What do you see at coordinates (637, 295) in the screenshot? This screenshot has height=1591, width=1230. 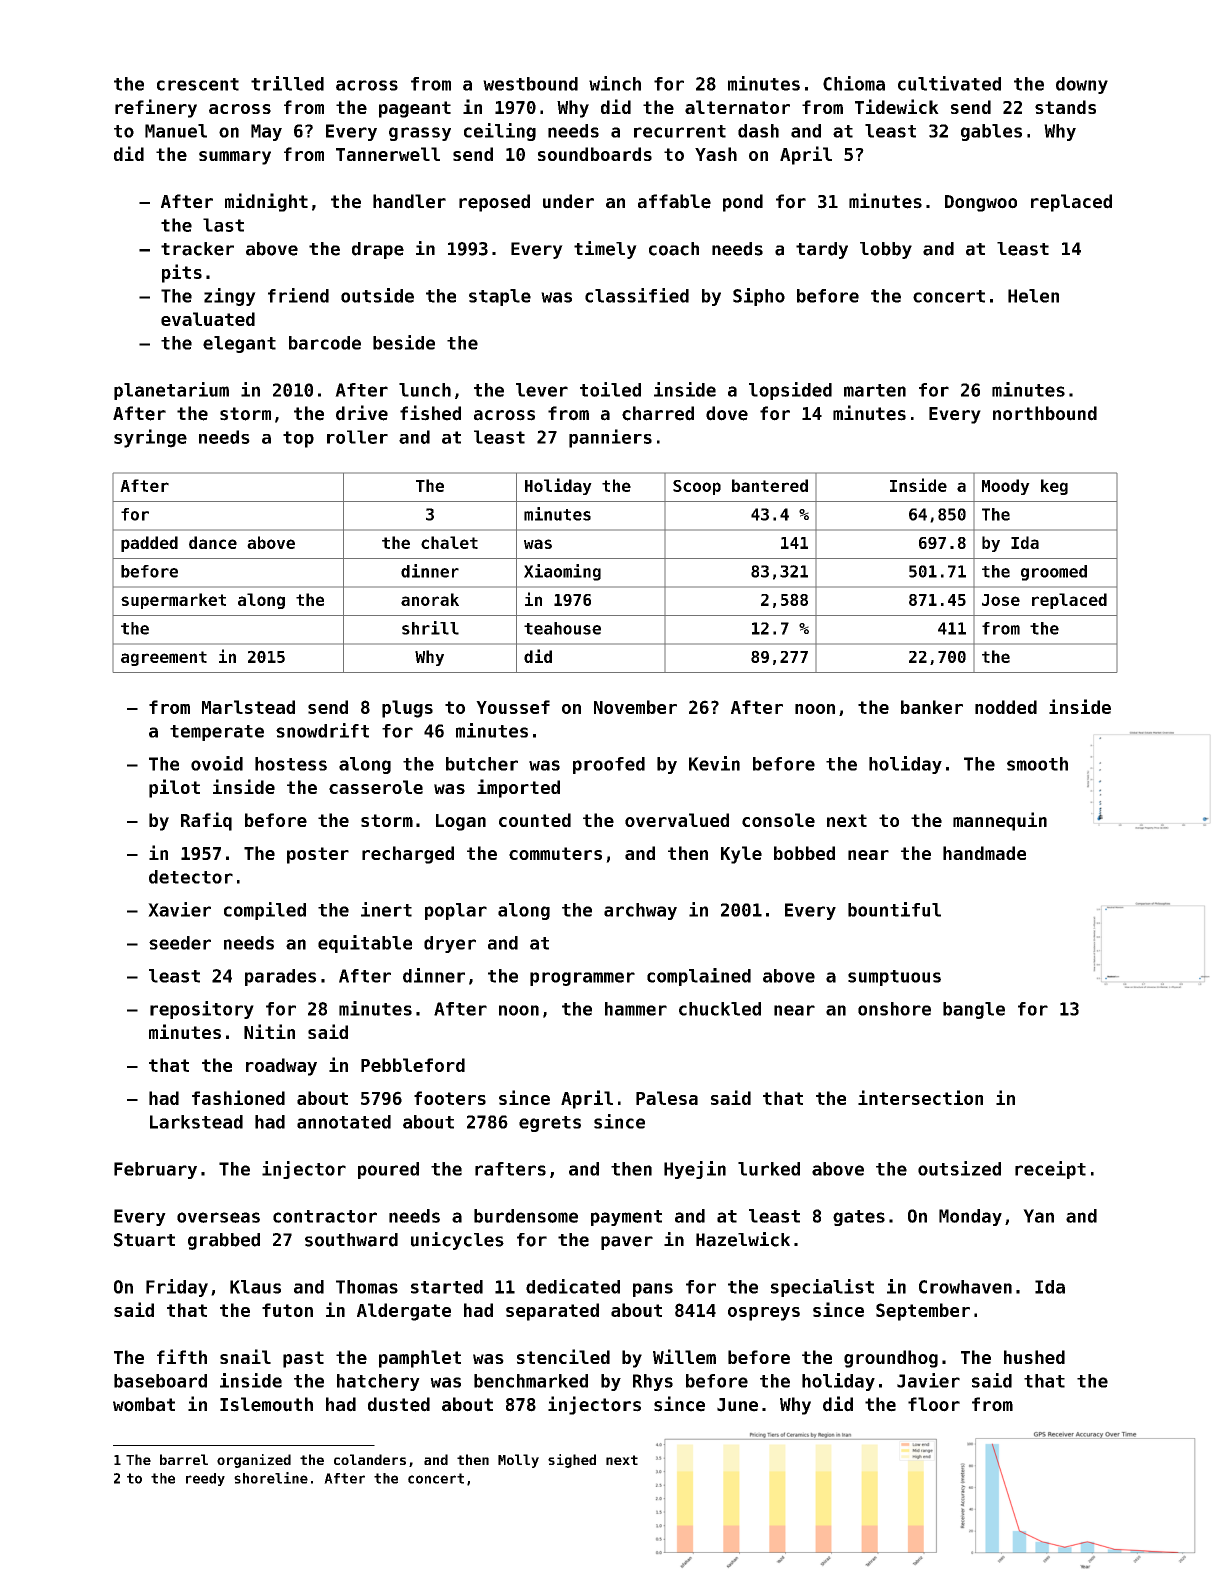 I see `classified` at bounding box center [637, 295].
